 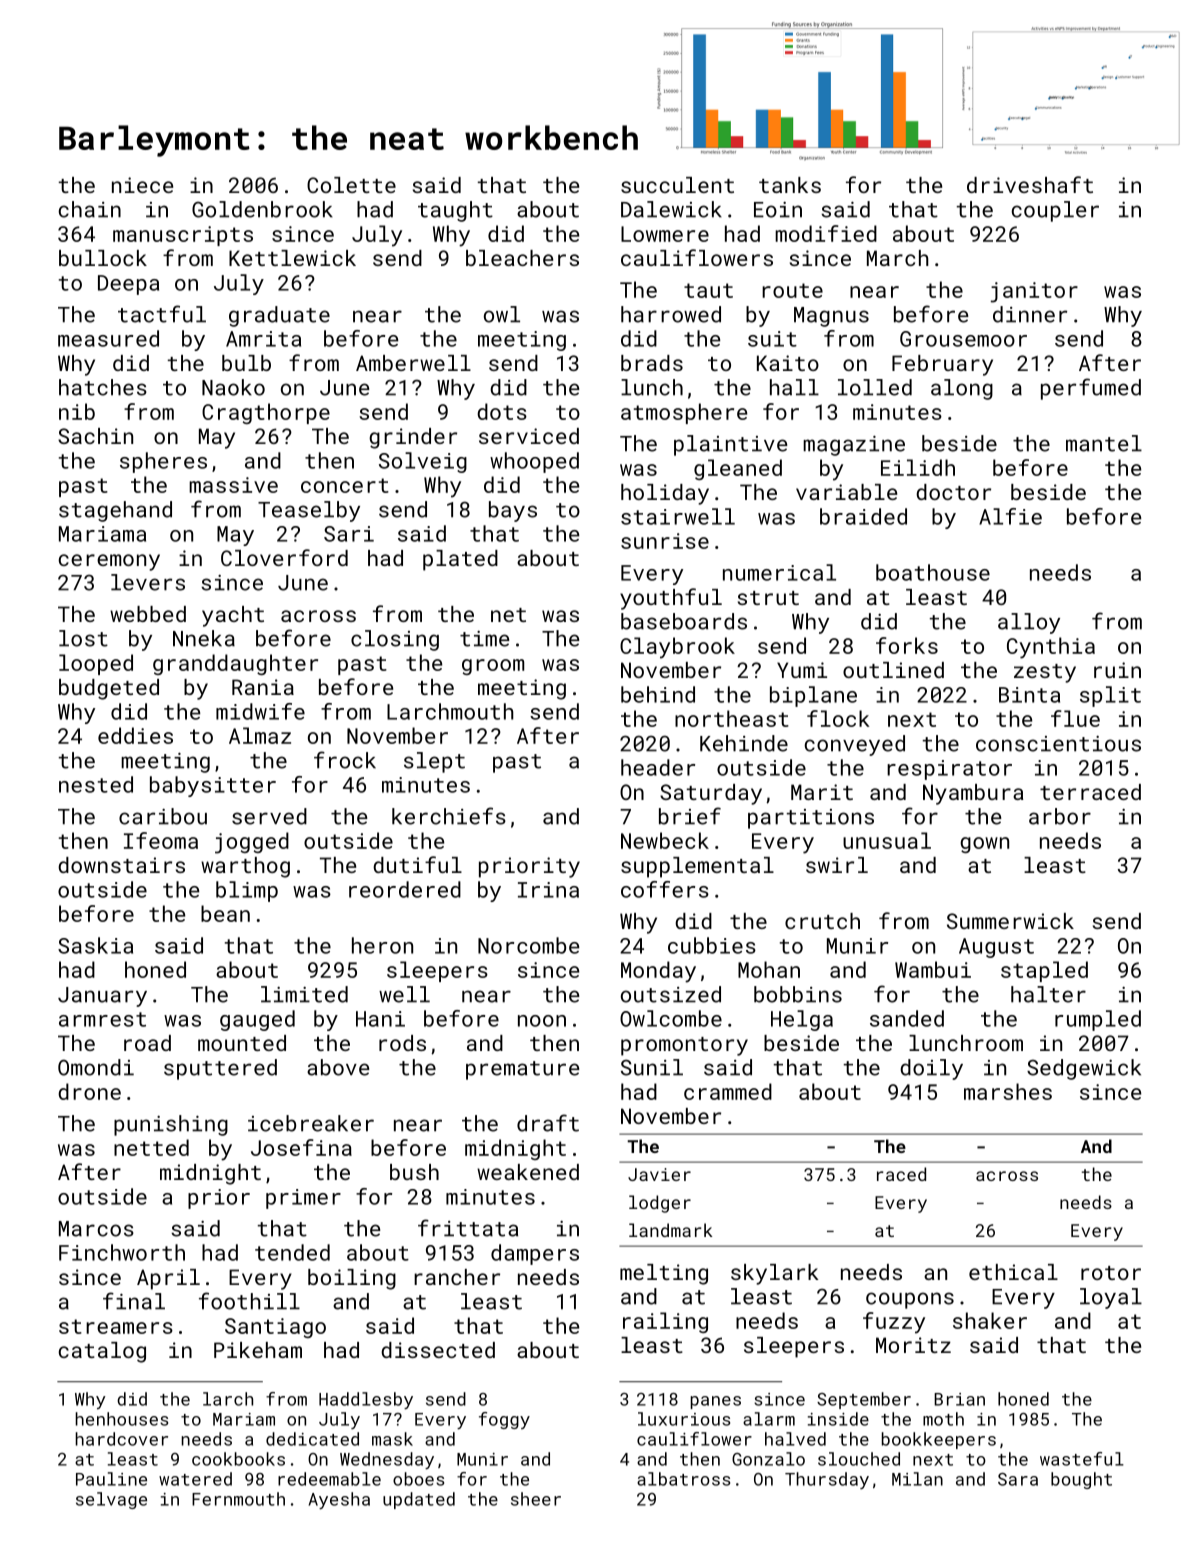 What do you see at coordinates (121, 865) in the page?
I see `downstairs` at bounding box center [121, 865].
